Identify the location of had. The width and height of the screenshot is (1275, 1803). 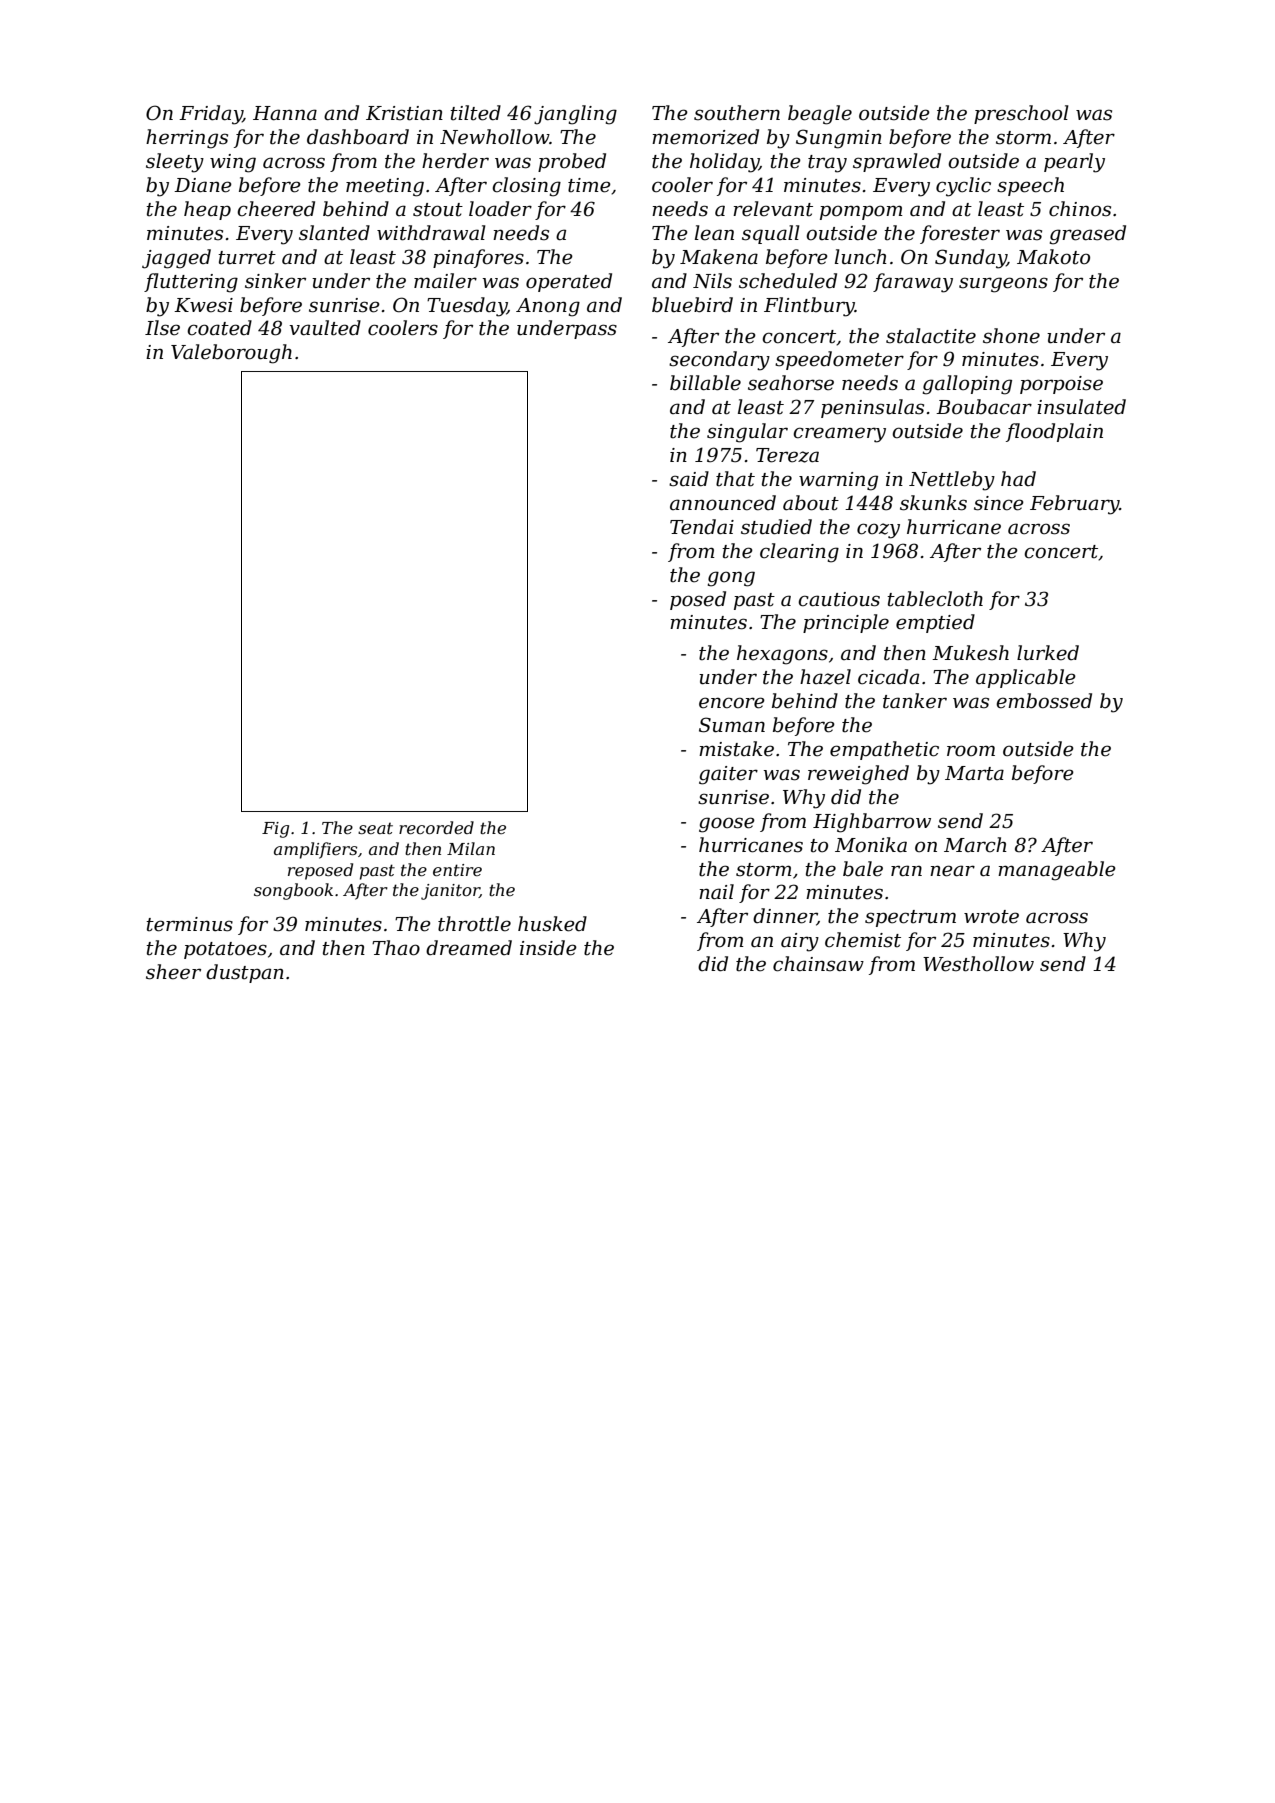
(1018, 479).
